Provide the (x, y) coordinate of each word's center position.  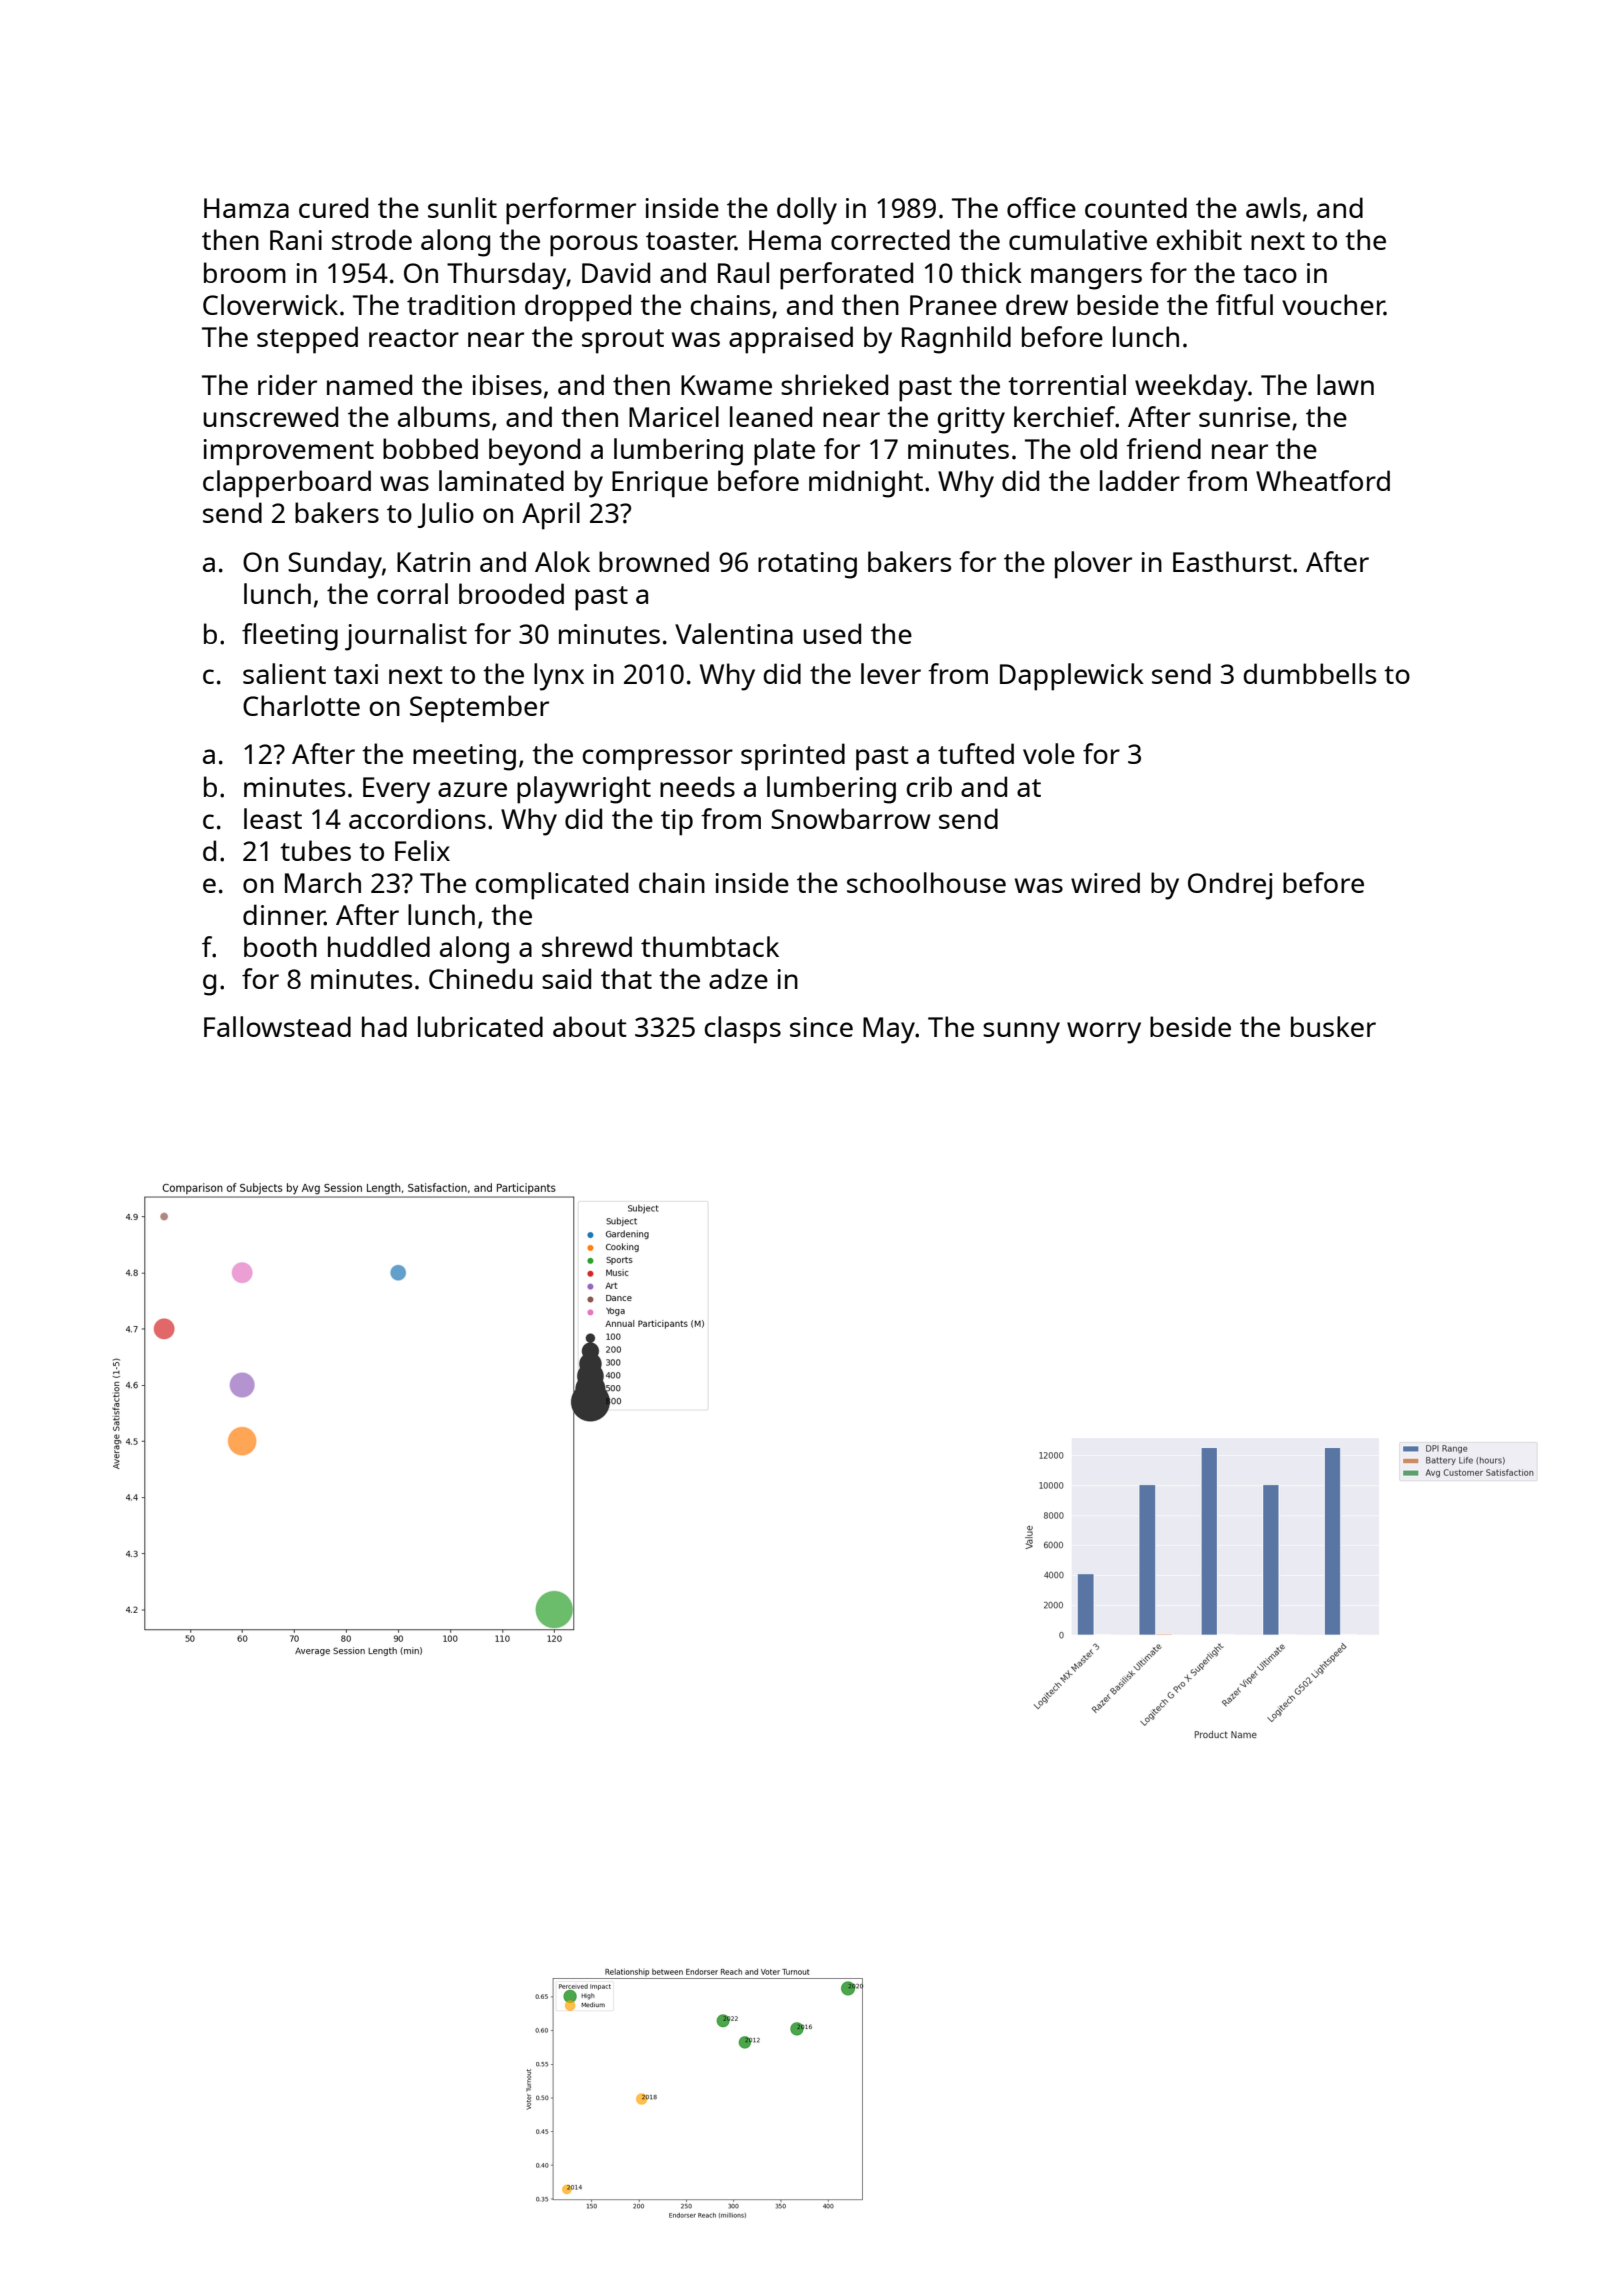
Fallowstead (277, 1026)
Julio (446, 515)
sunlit (462, 207)
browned (654, 561)
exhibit (1199, 239)
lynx (559, 677)
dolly (807, 211)
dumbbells (1309, 673)
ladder (1140, 480)
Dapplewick (1072, 677)
